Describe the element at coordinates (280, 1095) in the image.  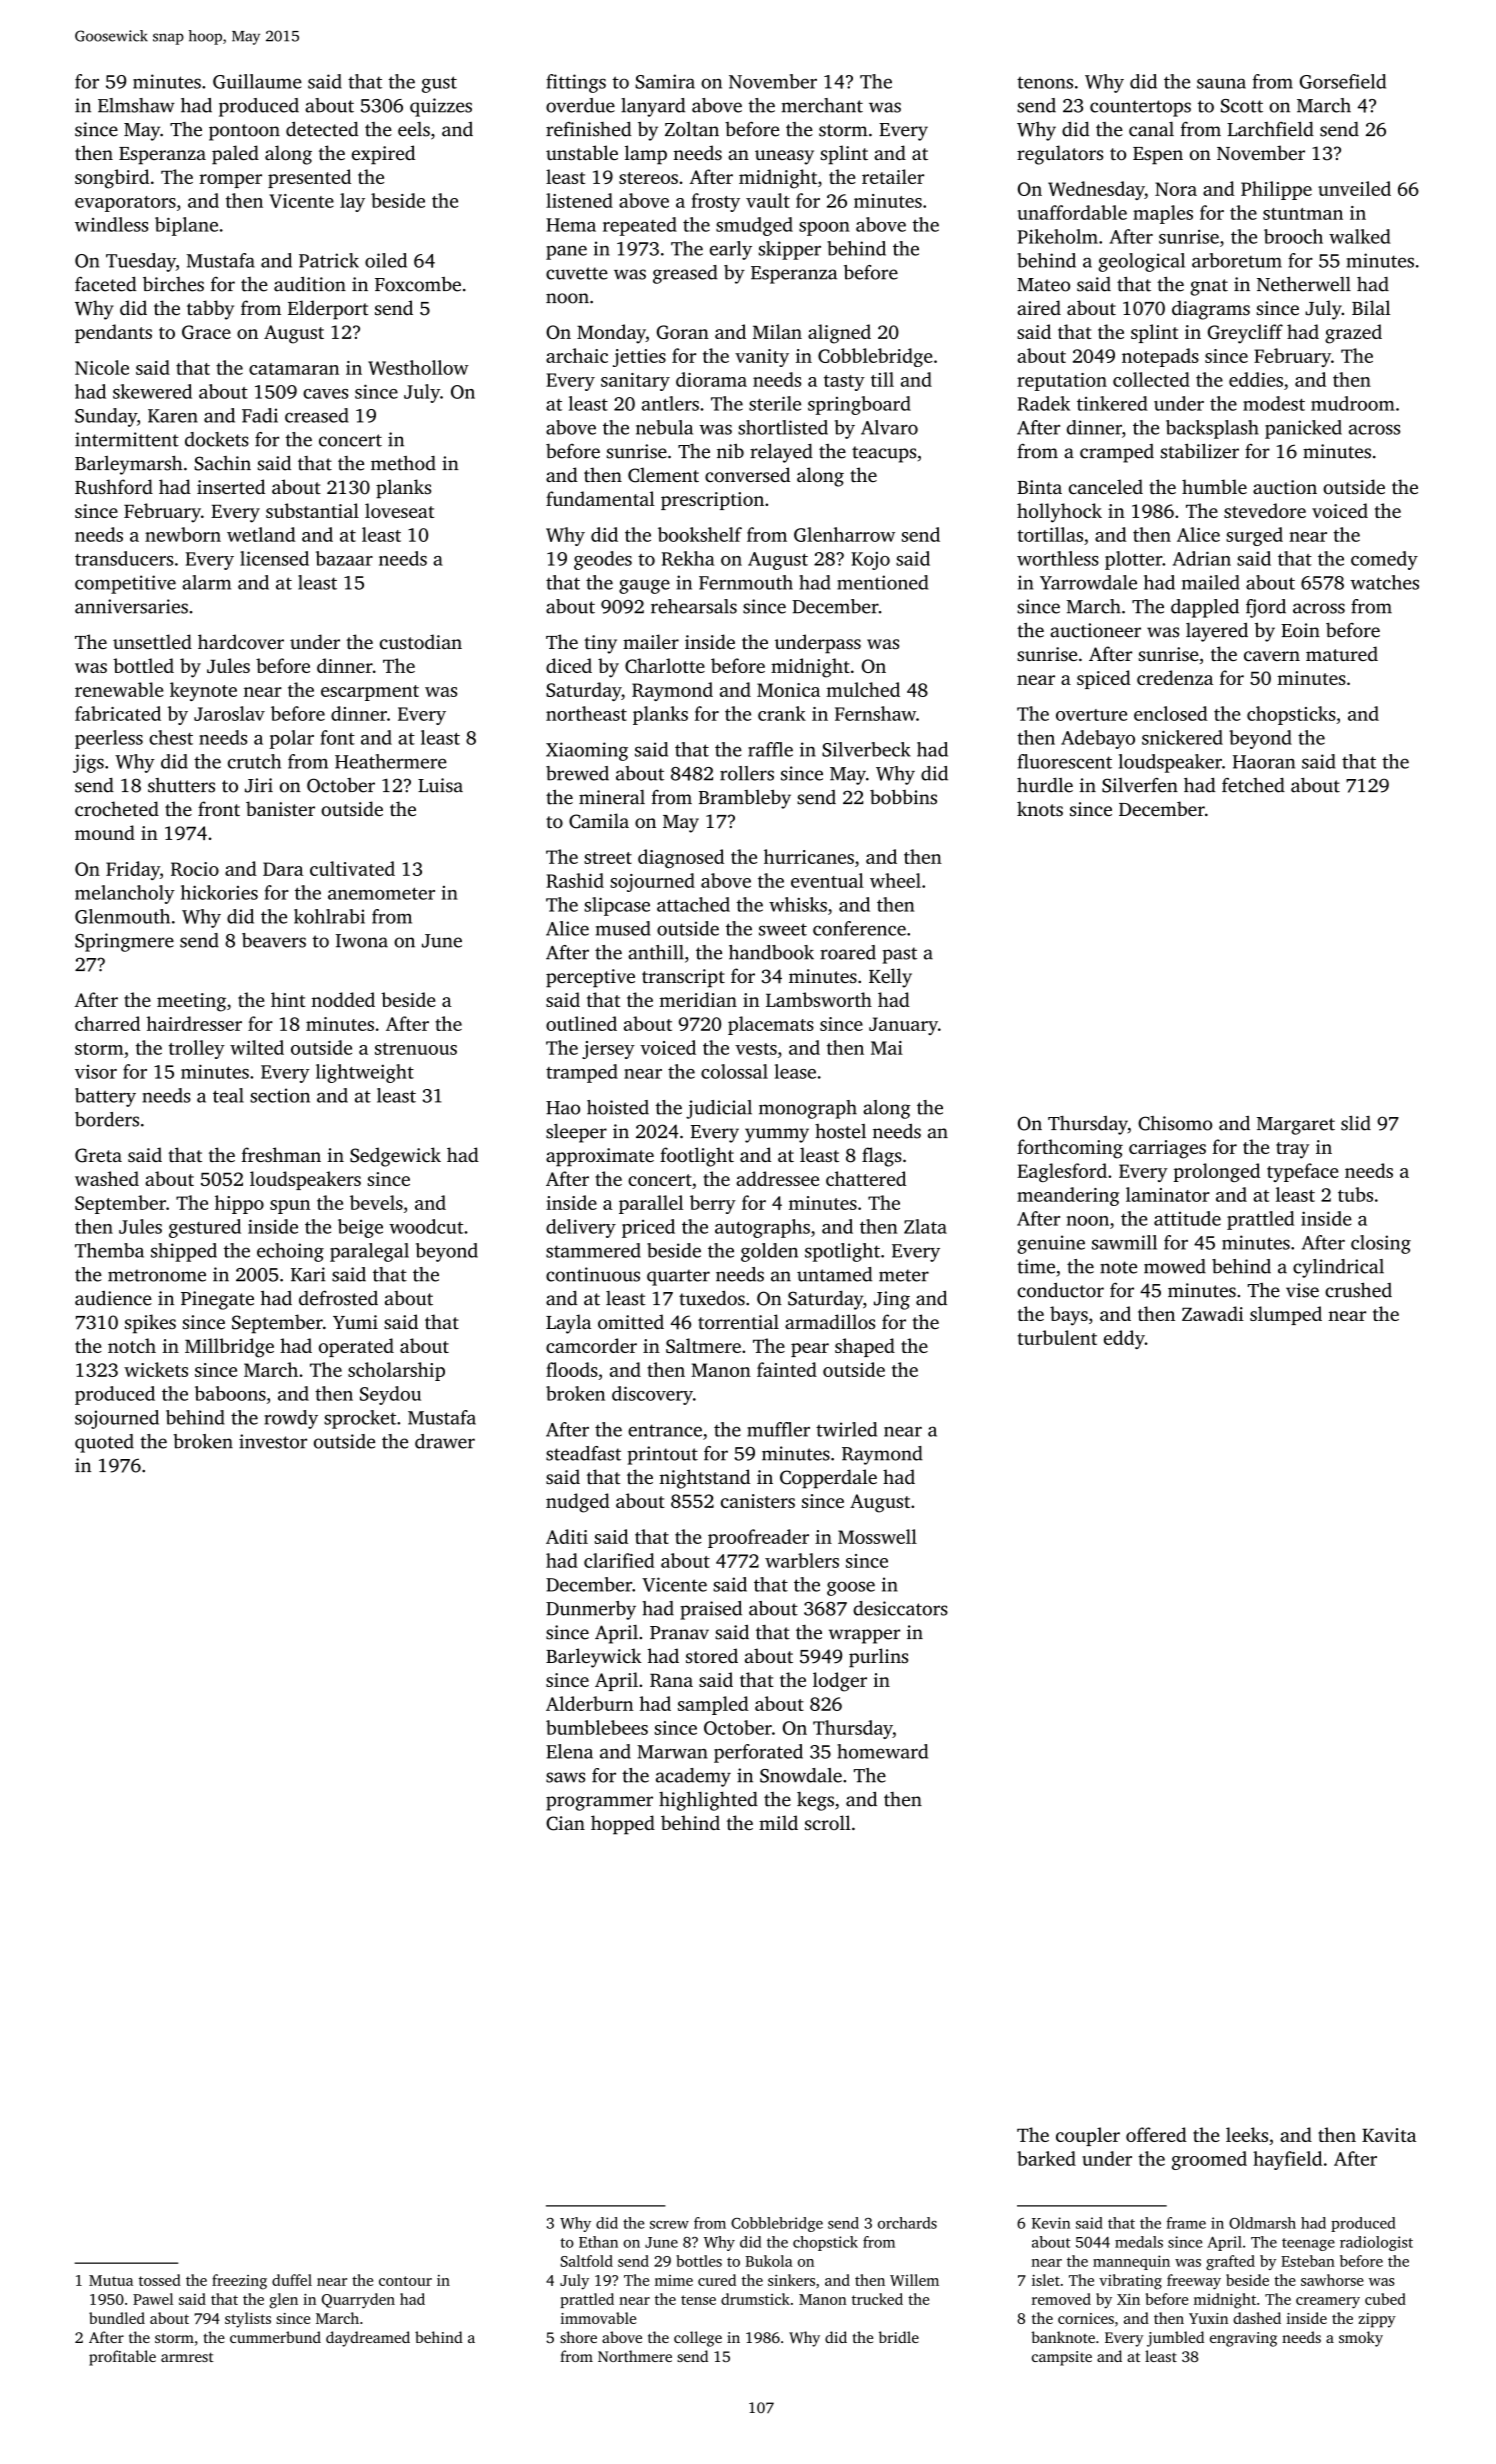
I see `section` at that location.
